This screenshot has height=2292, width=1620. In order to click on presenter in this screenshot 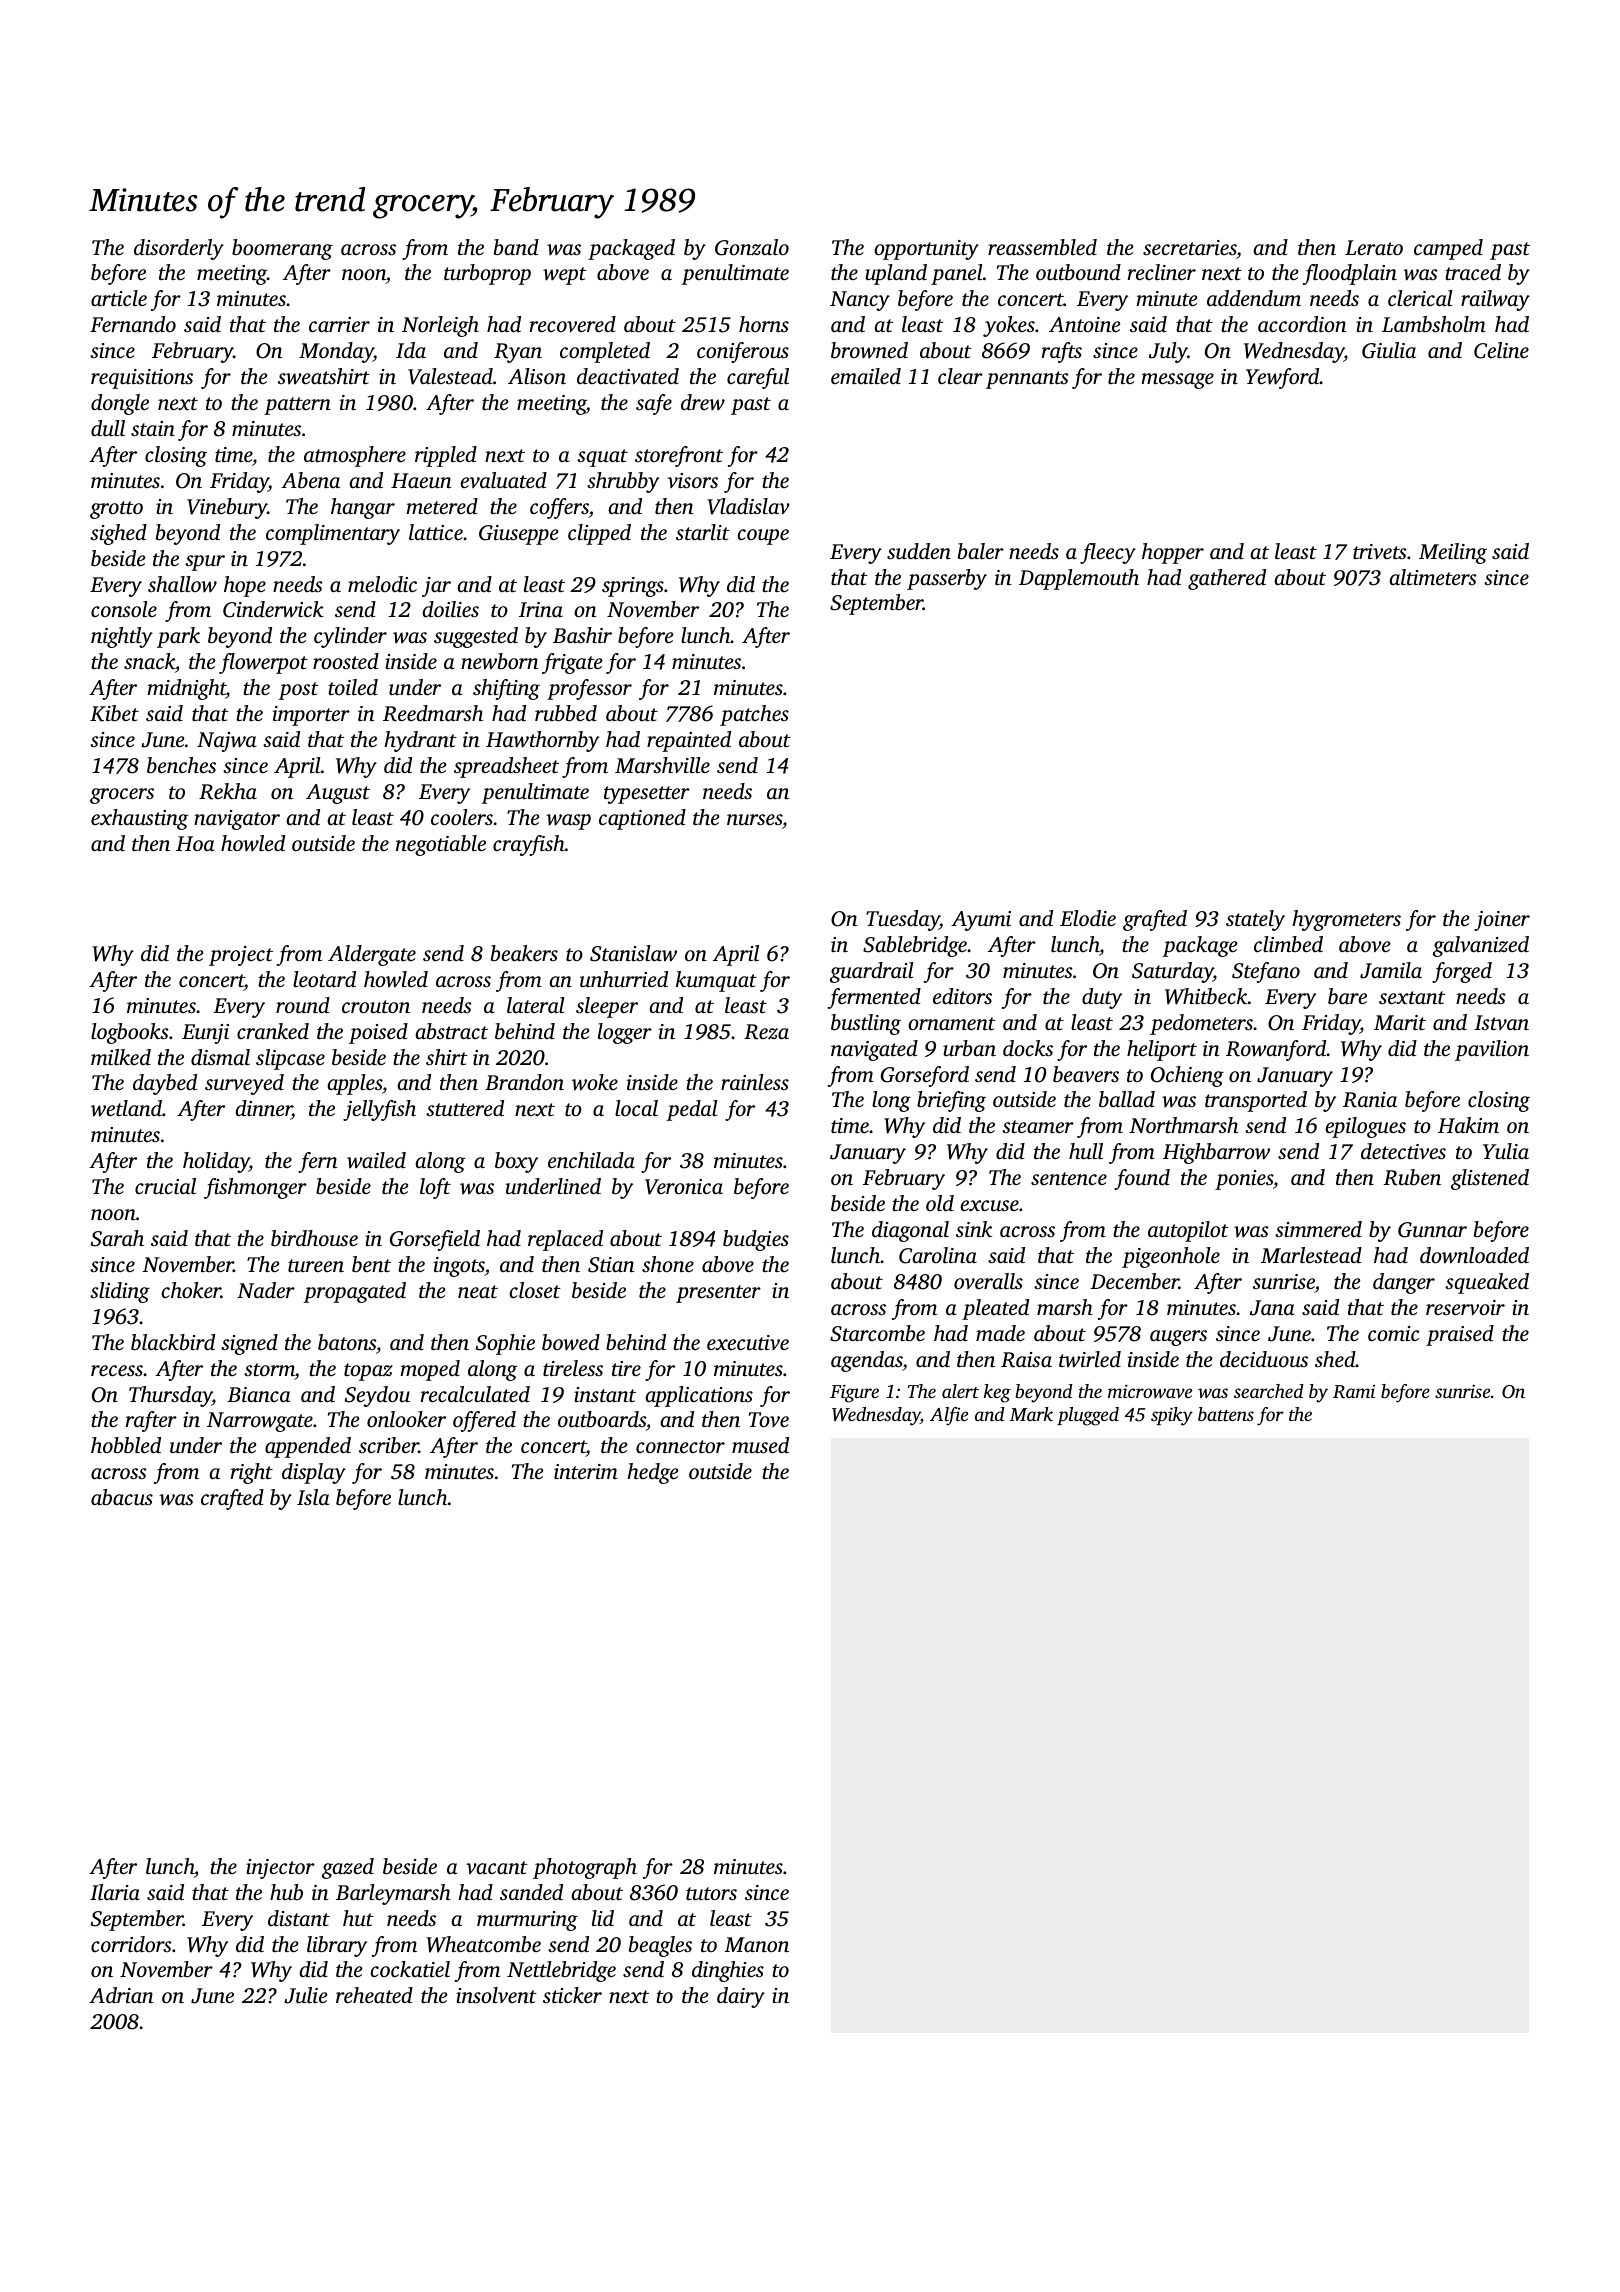, I will do `click(718, 1294)`.
